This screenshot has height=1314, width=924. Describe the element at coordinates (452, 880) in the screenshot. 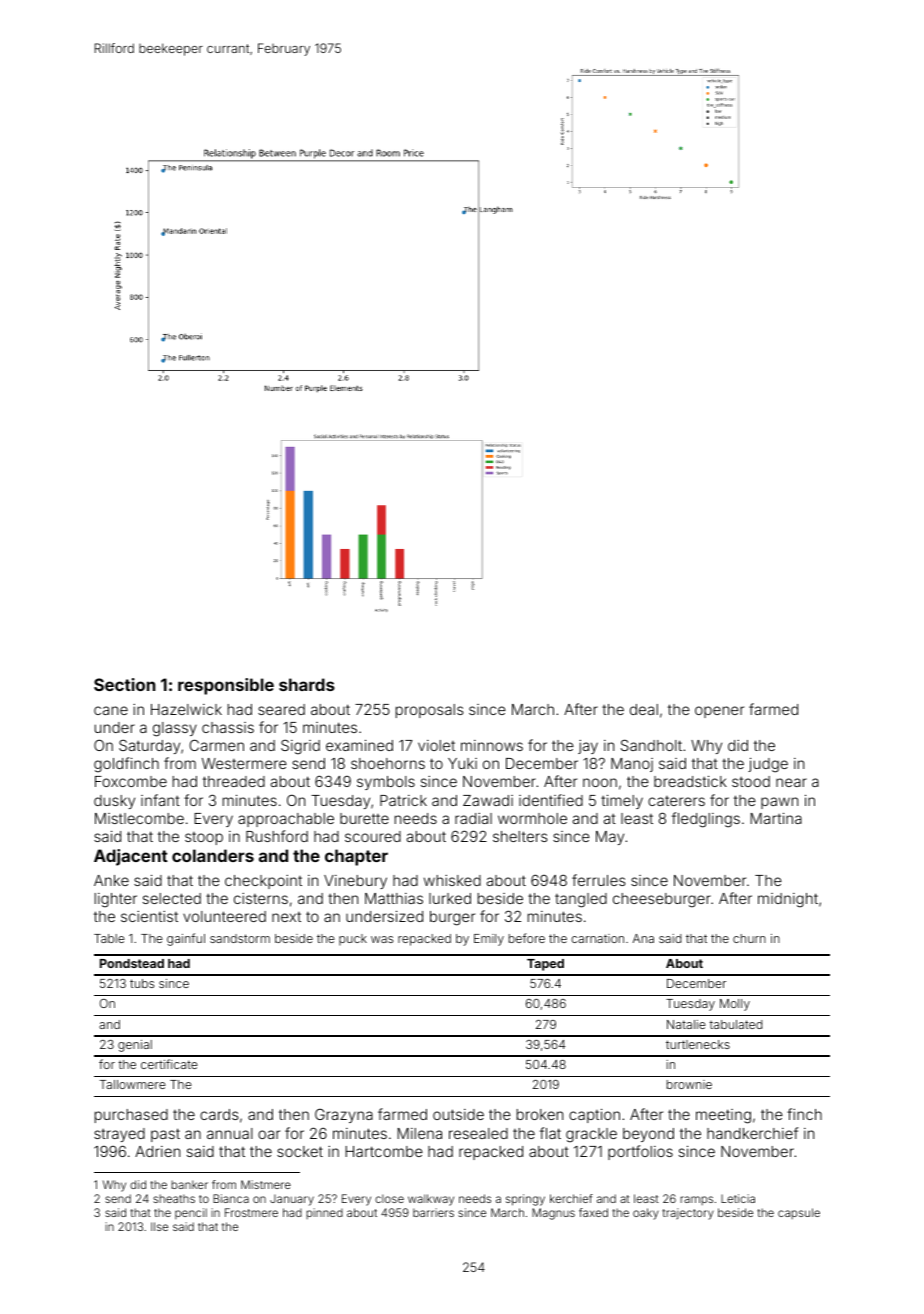

I see `whisked` at that location.
